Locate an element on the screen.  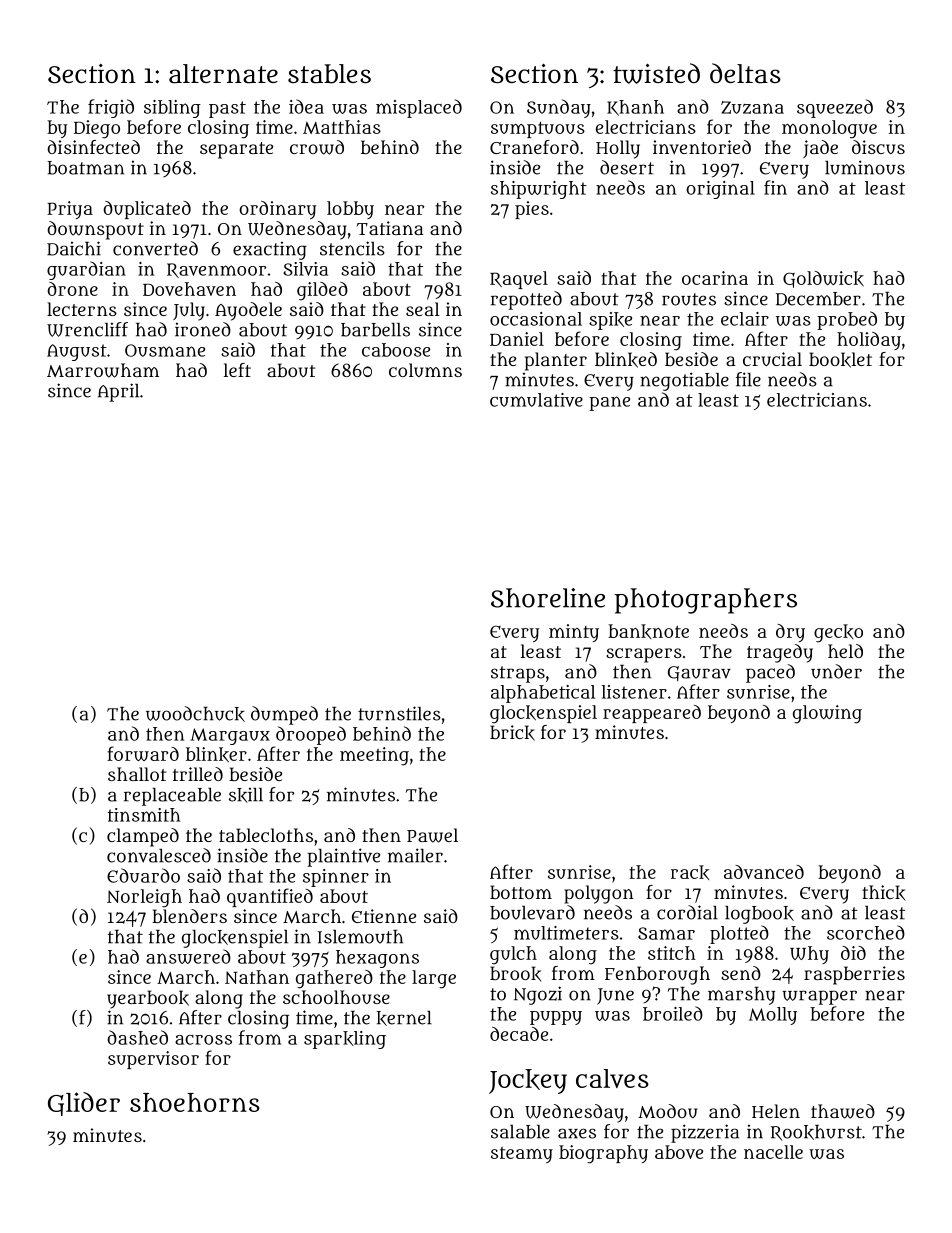
left is located at coordinates (237, 370).
